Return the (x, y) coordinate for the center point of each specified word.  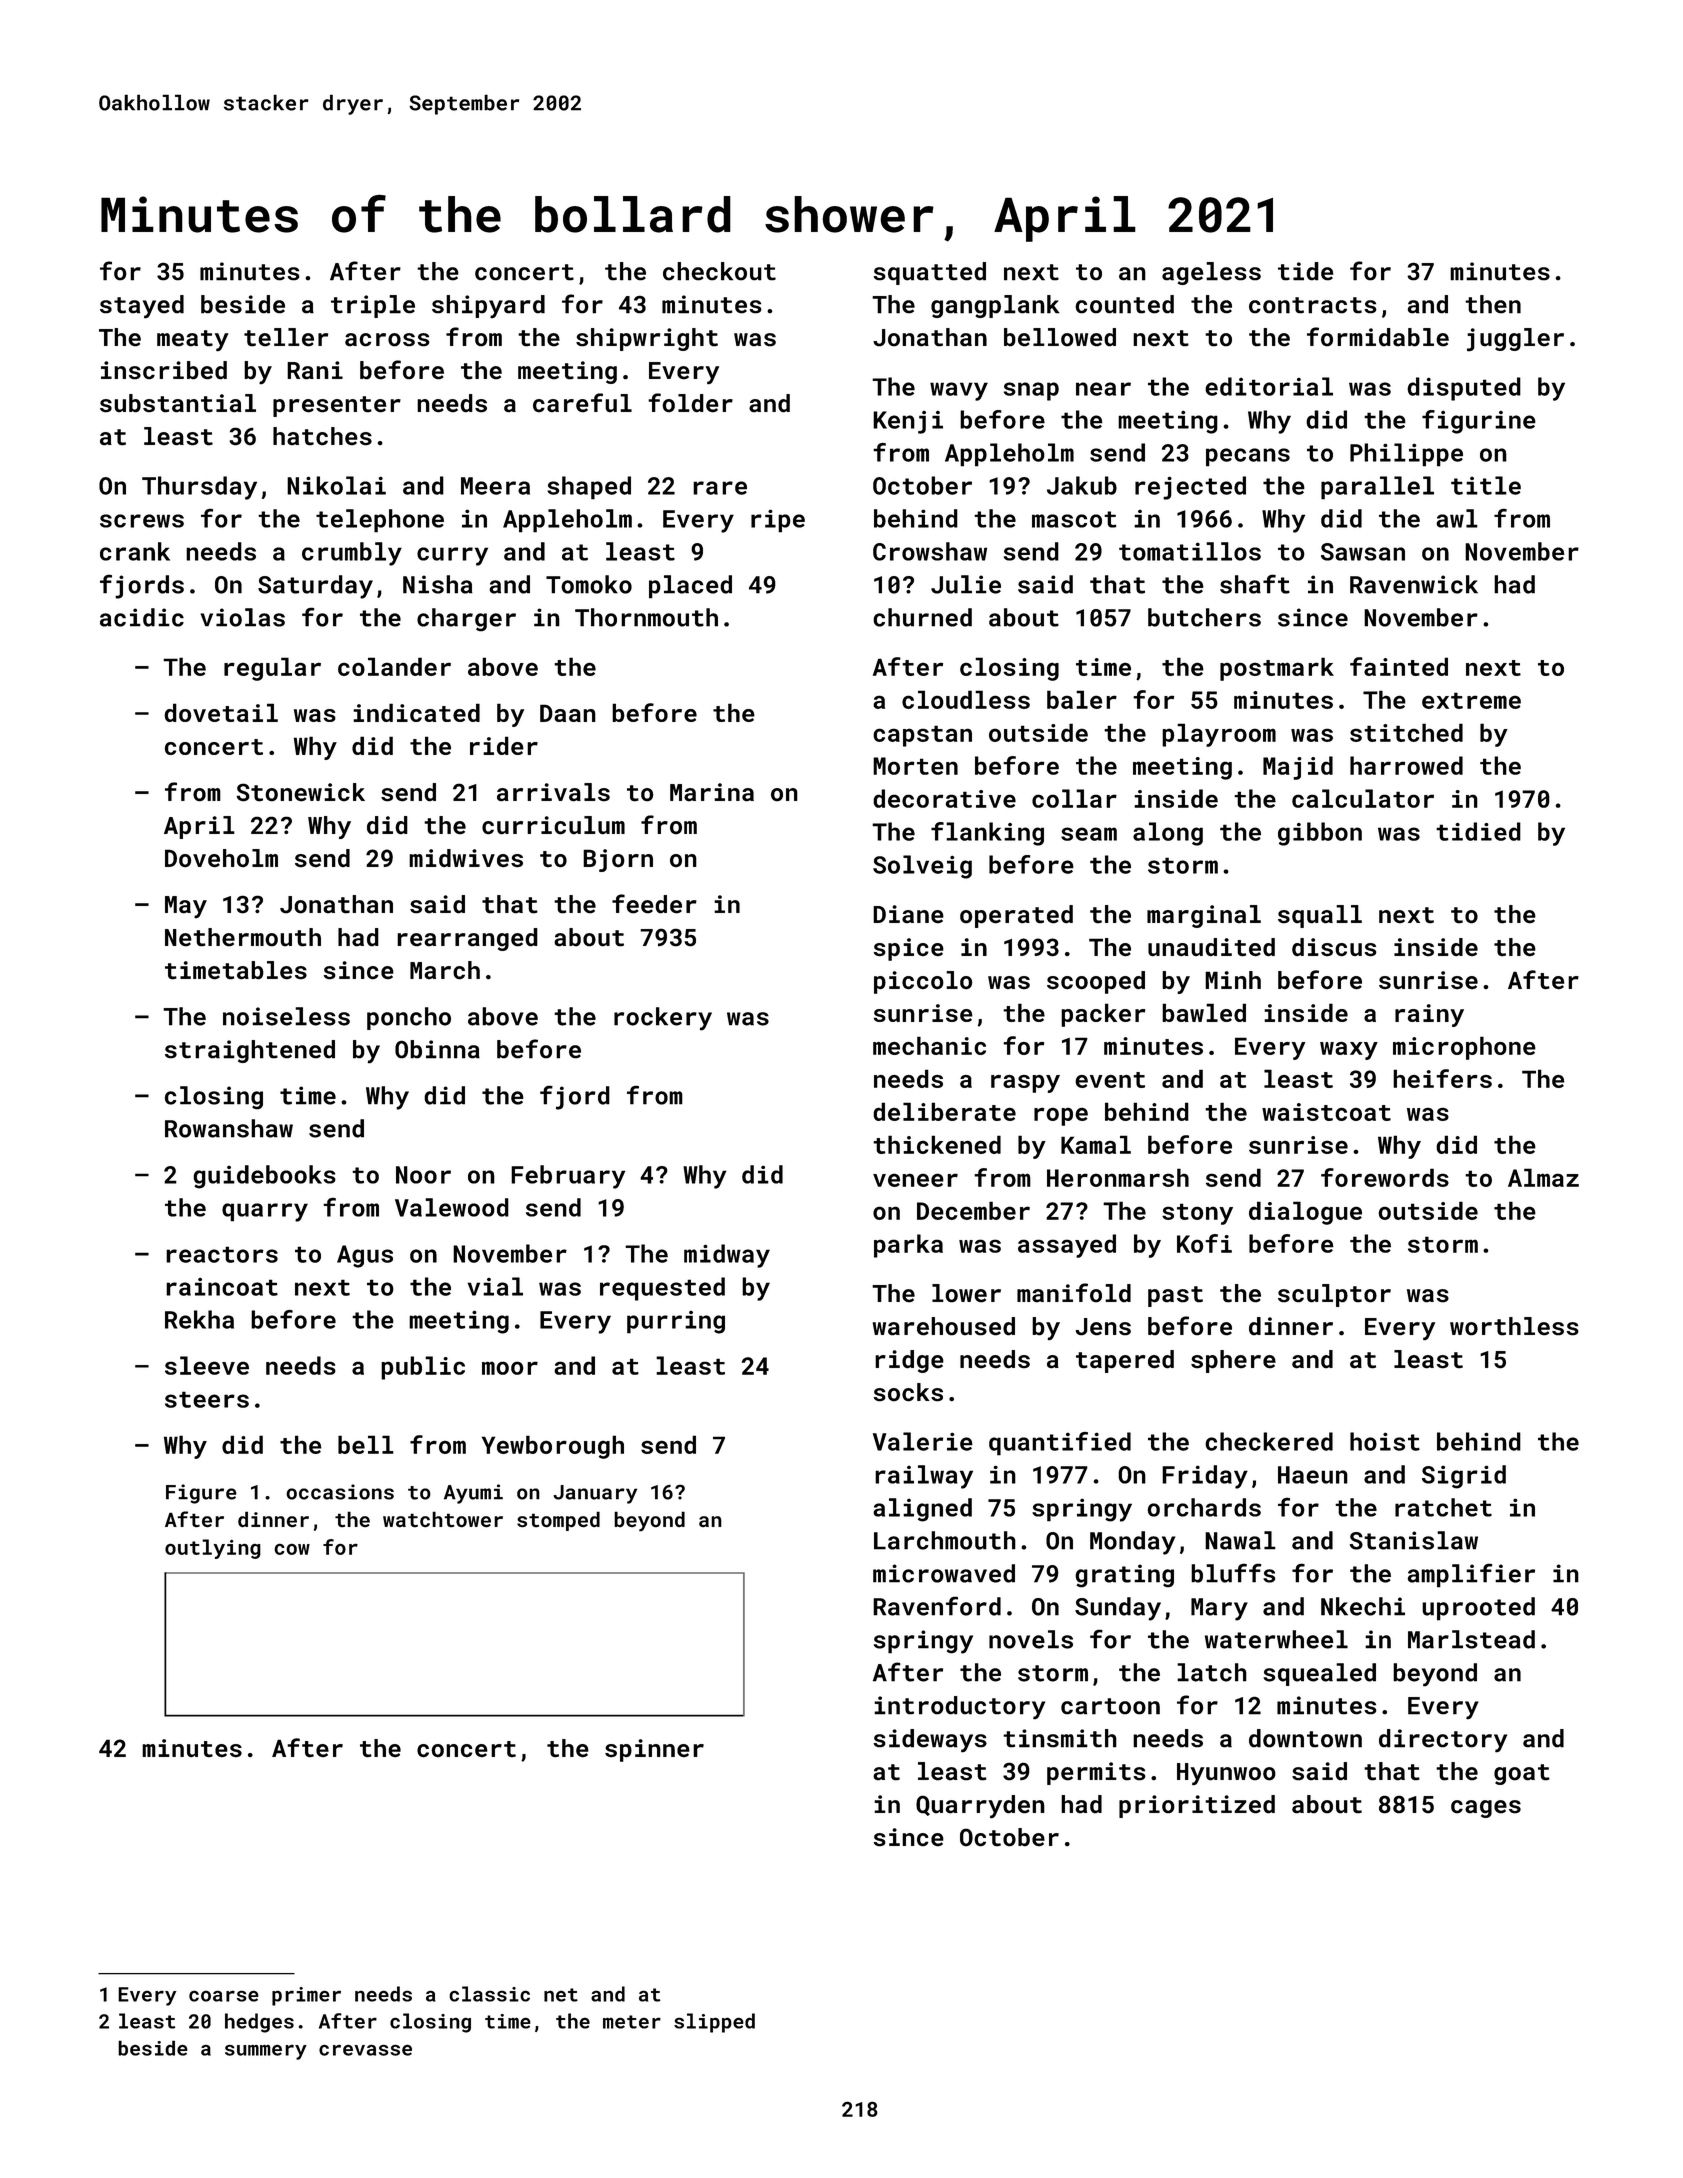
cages (1486, 1809)
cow (292, 1549)
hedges (259, 2023)
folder (690, 403)
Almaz (1543, 1177)
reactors (222, 1254)
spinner (654, 1750)
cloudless (966, 699)
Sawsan (1363, 552)
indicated (416, 712)
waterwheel (1276, 1639)
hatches (322, 436)
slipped (714, 2023)
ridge (909, 1361)
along (1168, 834)
